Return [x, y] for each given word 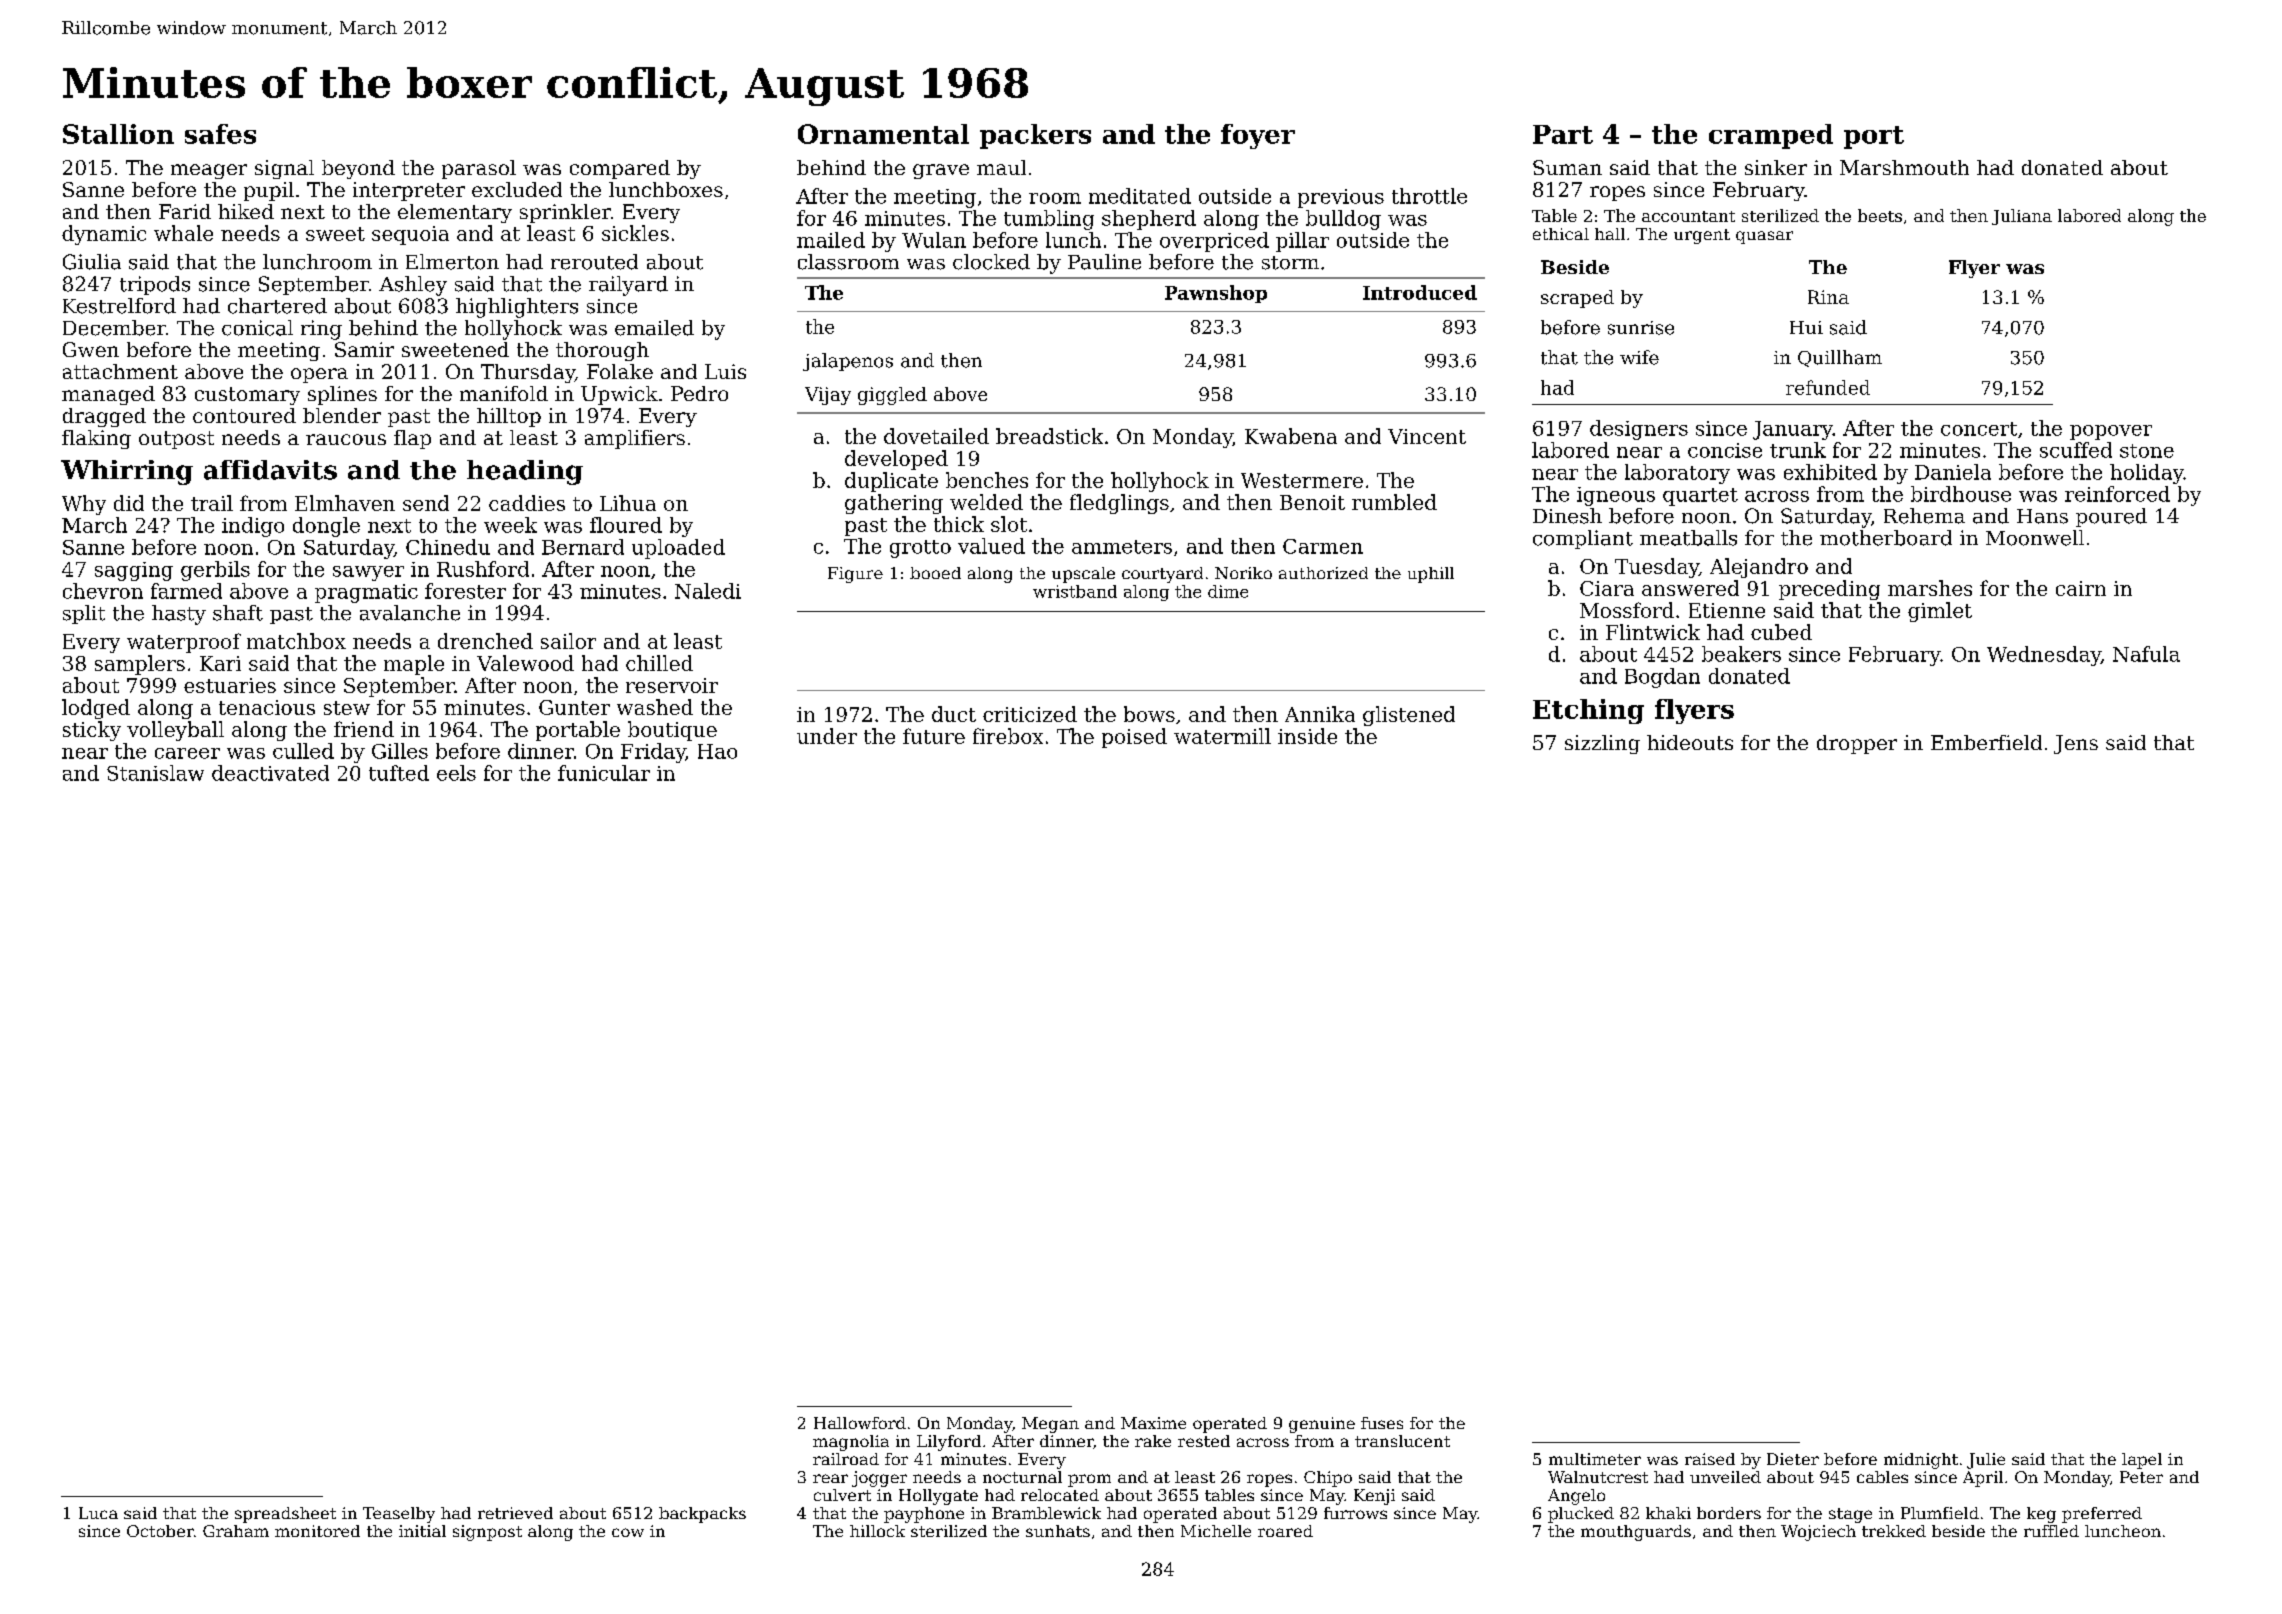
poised [1134, 738]
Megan [1050, 1425]
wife [1639, 357]
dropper [1857, 744]
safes [220, 134]
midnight [1921, 1461]
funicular [604, 773]
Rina [1828, 297]
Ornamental [883, 134]
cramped [1771, 136]
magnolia [851, 1443]
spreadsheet [285, 1515]
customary [247, 396]
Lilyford [949, 1443]
